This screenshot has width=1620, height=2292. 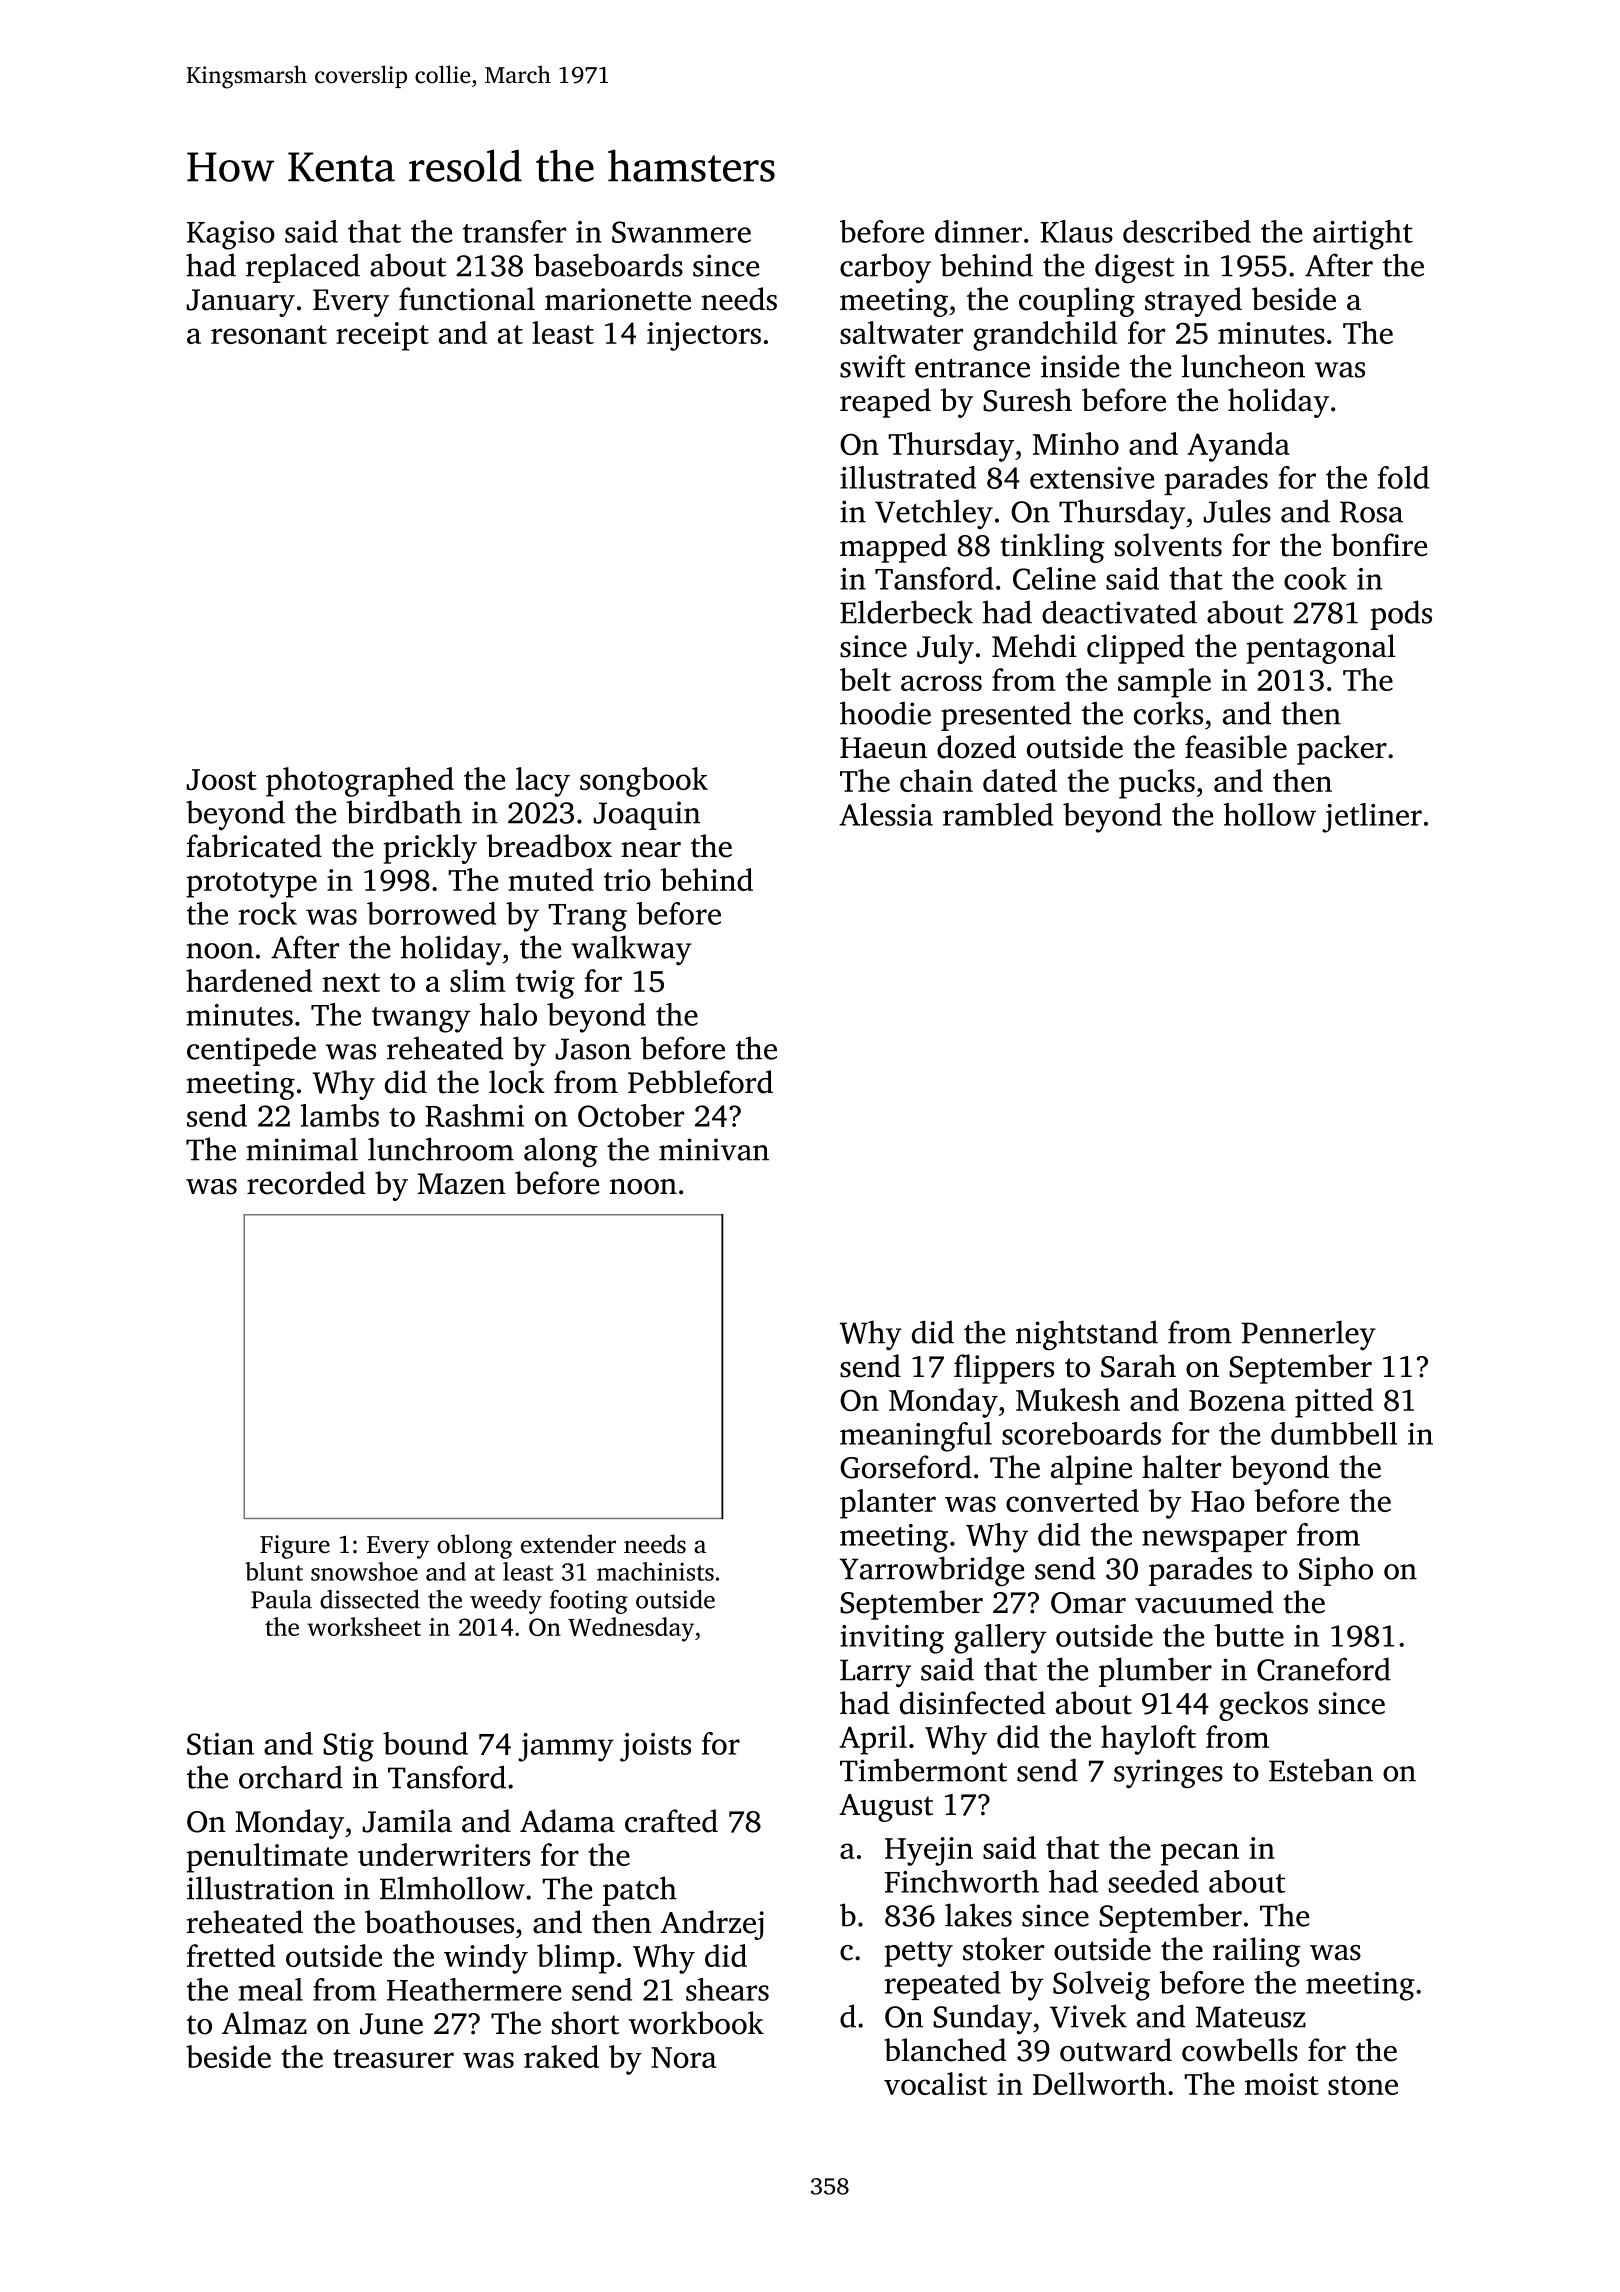 What do you see at coordinates (561, 1152) in the screenshot?
I see `along` at bounding box center [561, 1152].
